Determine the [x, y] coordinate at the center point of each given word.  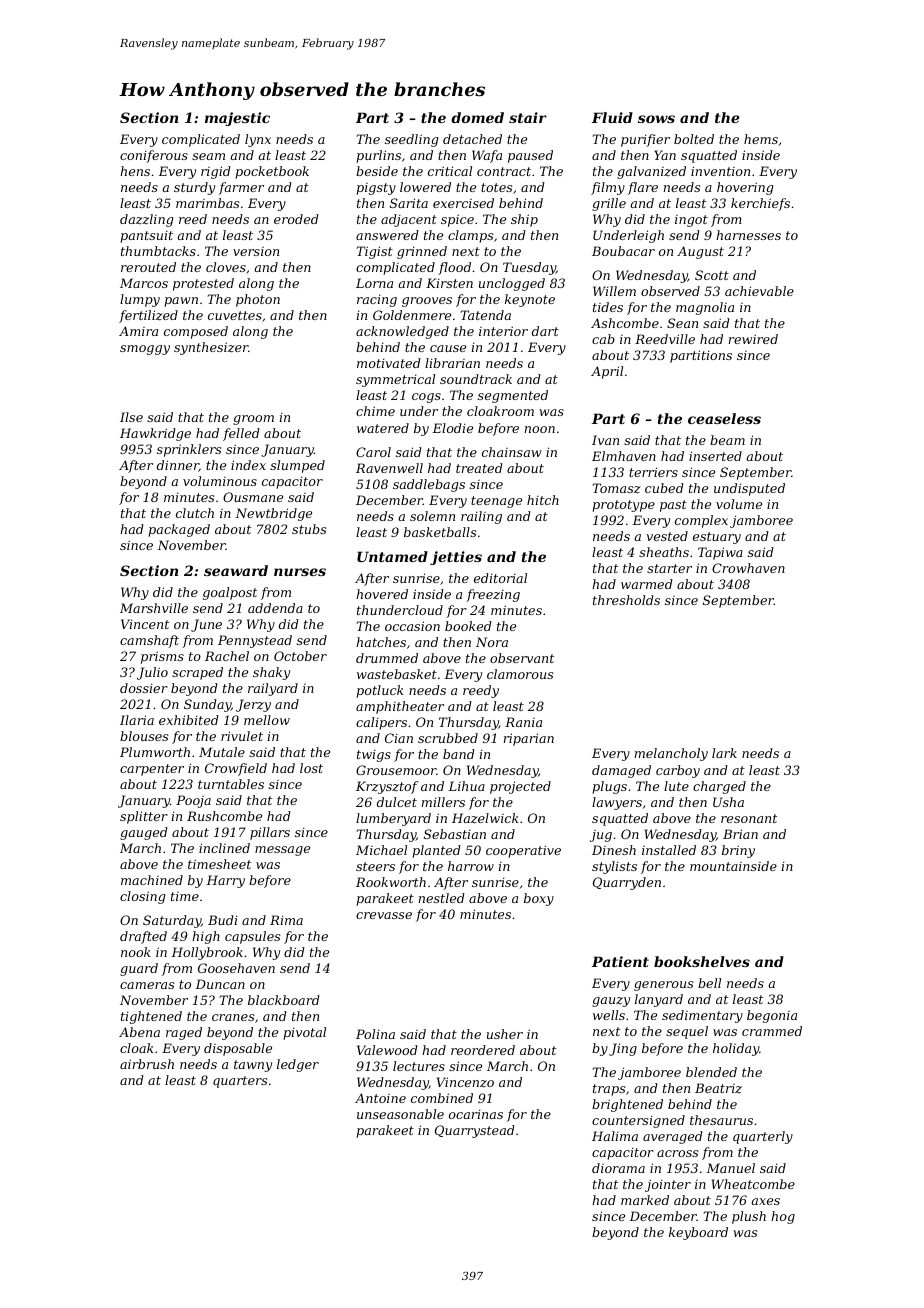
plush [749, 1217]
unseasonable [400, 1114]
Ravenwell [389, 468]
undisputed [749, 489]
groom [253, 420]
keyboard [698, 1233]
